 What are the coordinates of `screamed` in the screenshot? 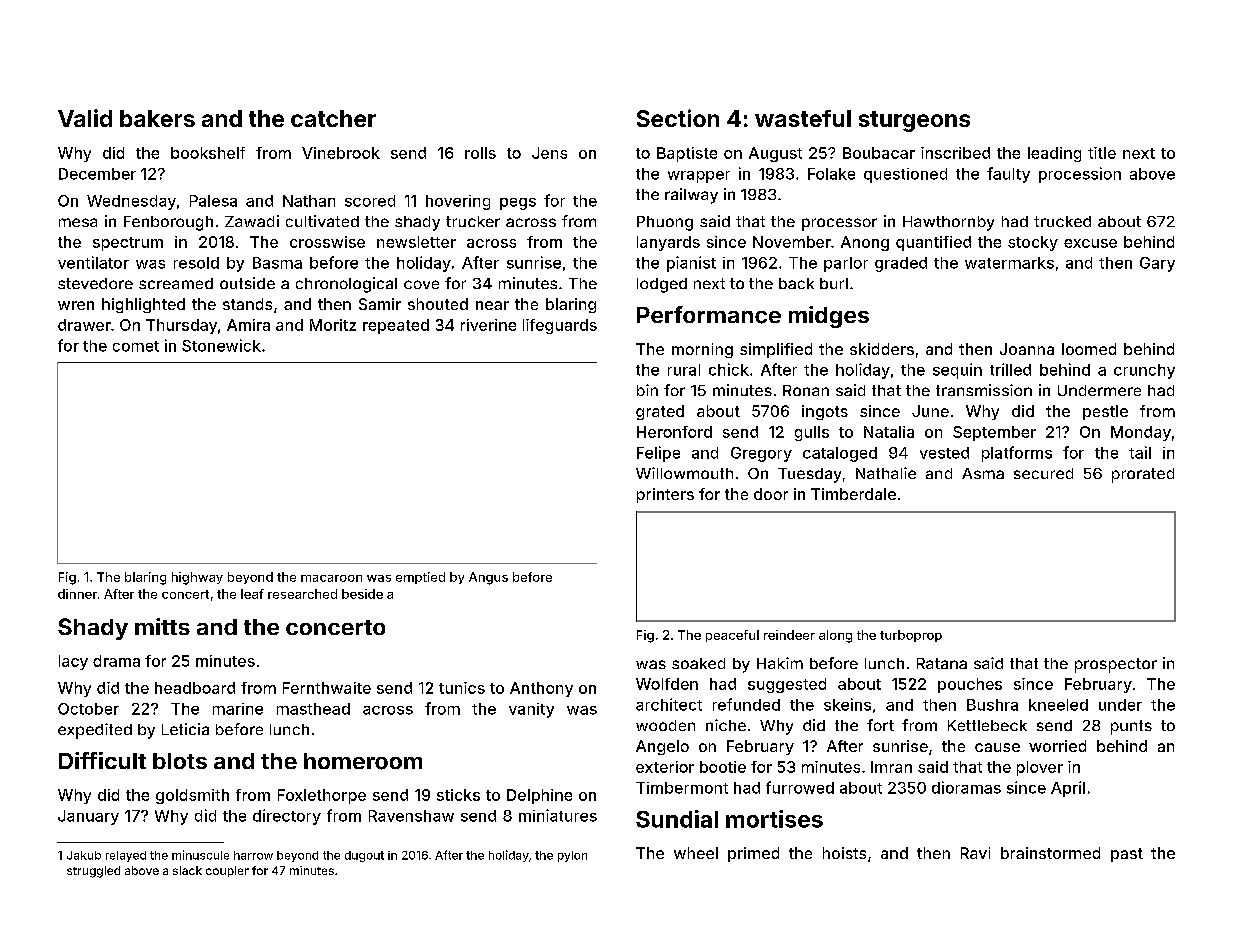 It's located at (176, 283).
